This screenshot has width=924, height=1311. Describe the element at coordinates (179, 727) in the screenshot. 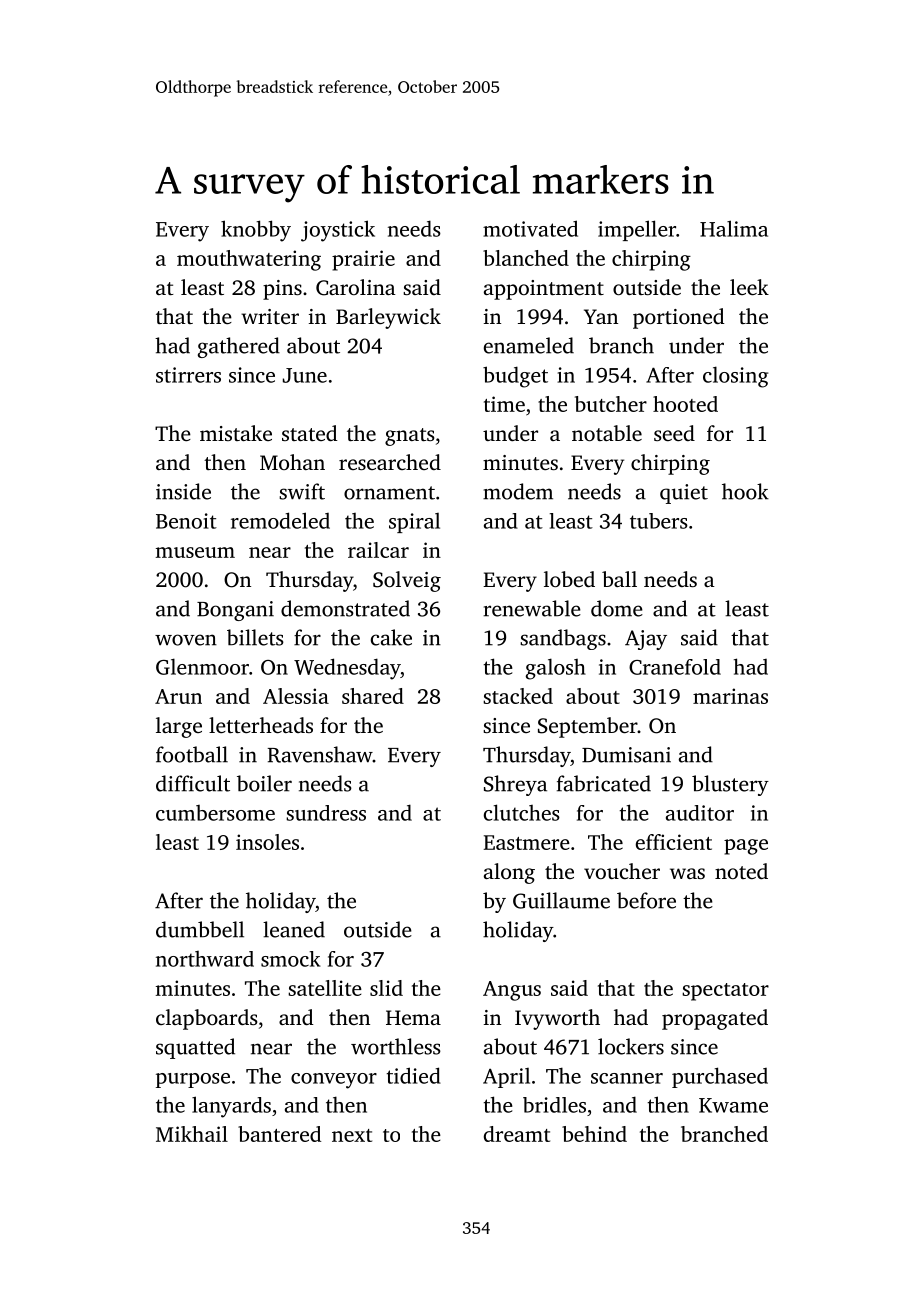

I see `large` at that location.
